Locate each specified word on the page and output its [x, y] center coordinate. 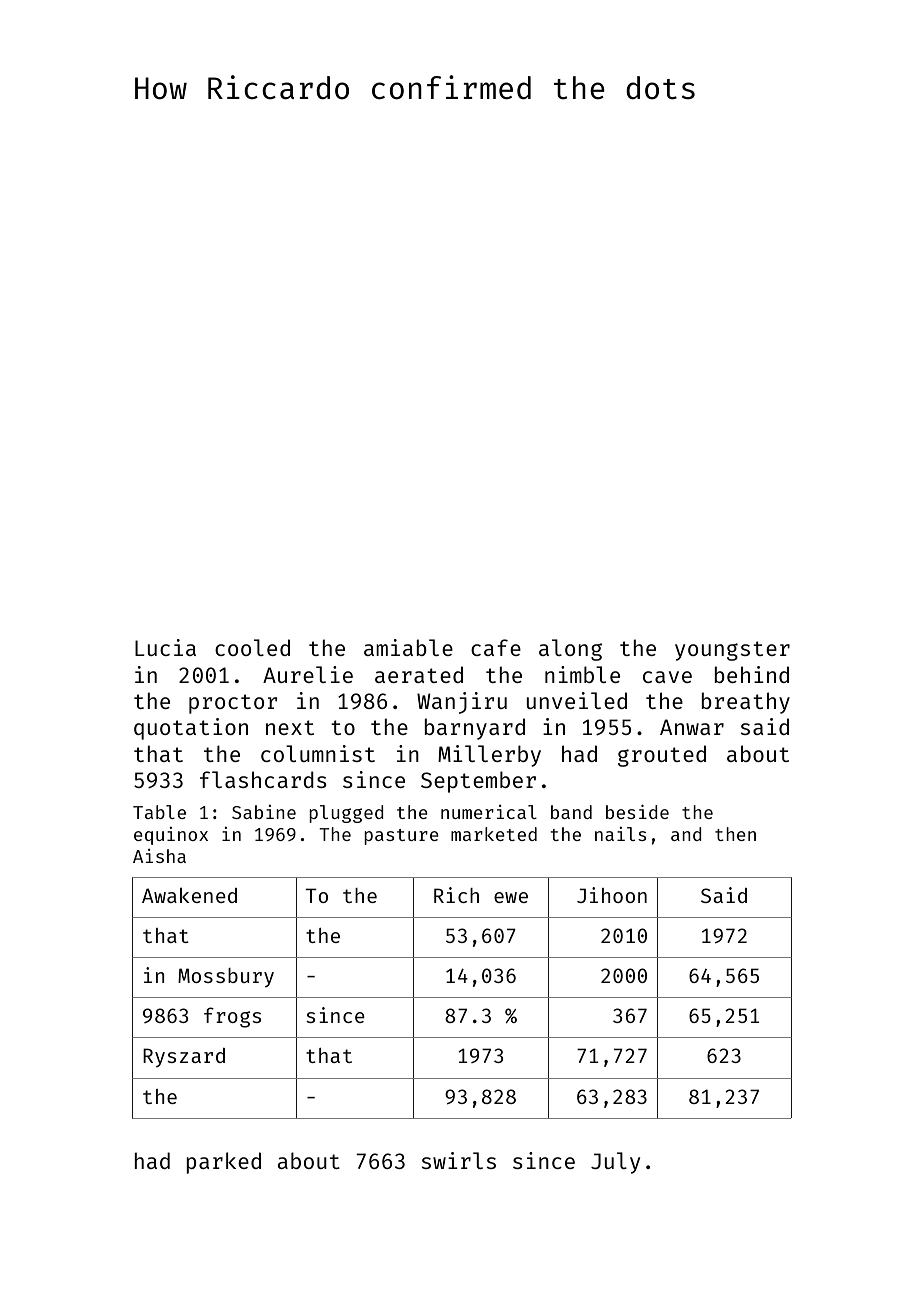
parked [223, 1163]
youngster [732, 651]
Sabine [264, 812]
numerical [489, 812]
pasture [401, 837]
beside [637, 812]
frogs [232, 1017]
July [615, 1163]
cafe [496, 647]
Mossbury [226, 977]
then [735, 834]
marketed [494, 834]
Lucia [165, 647]
